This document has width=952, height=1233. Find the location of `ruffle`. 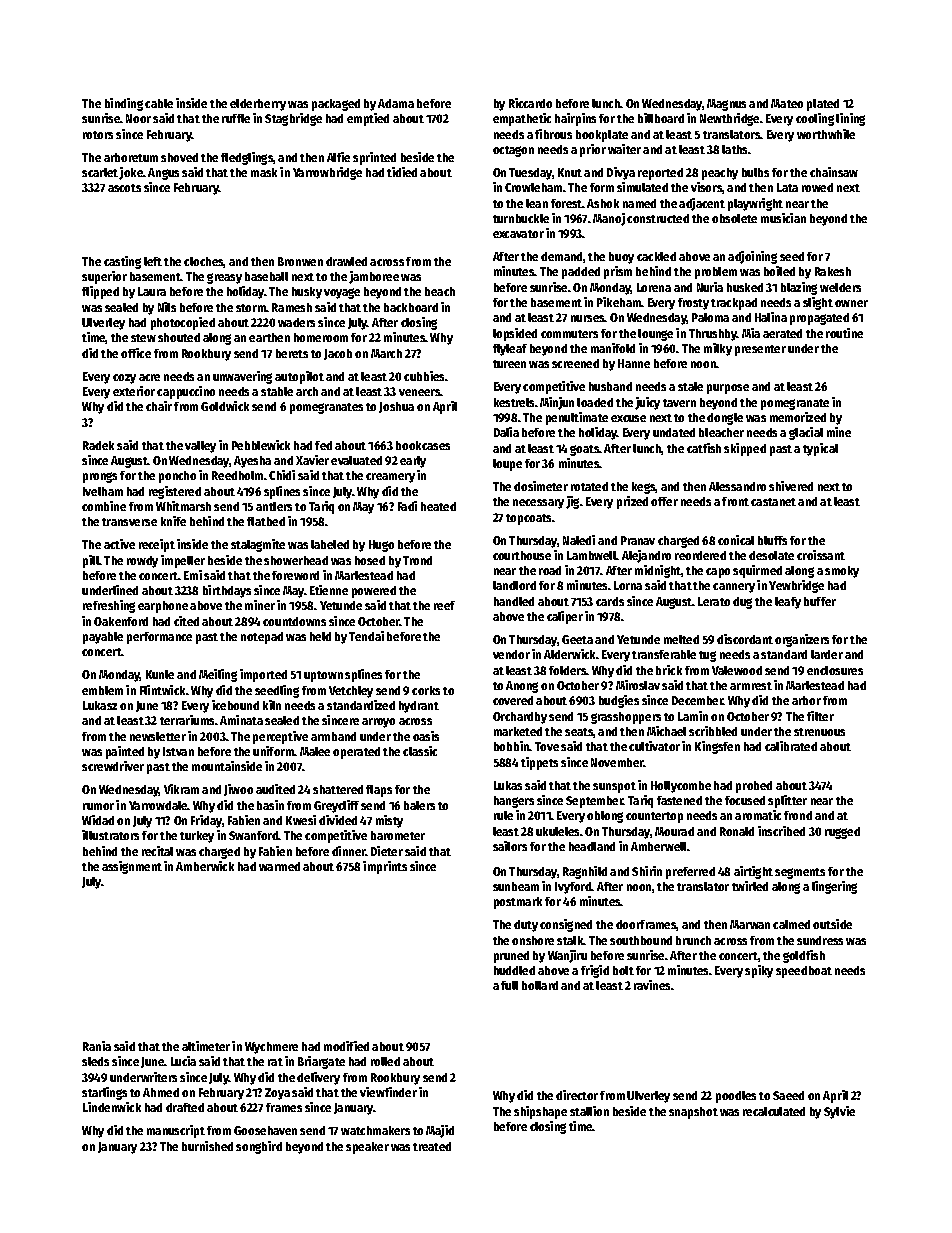

ruffle is located at coordinates (236, 118).
